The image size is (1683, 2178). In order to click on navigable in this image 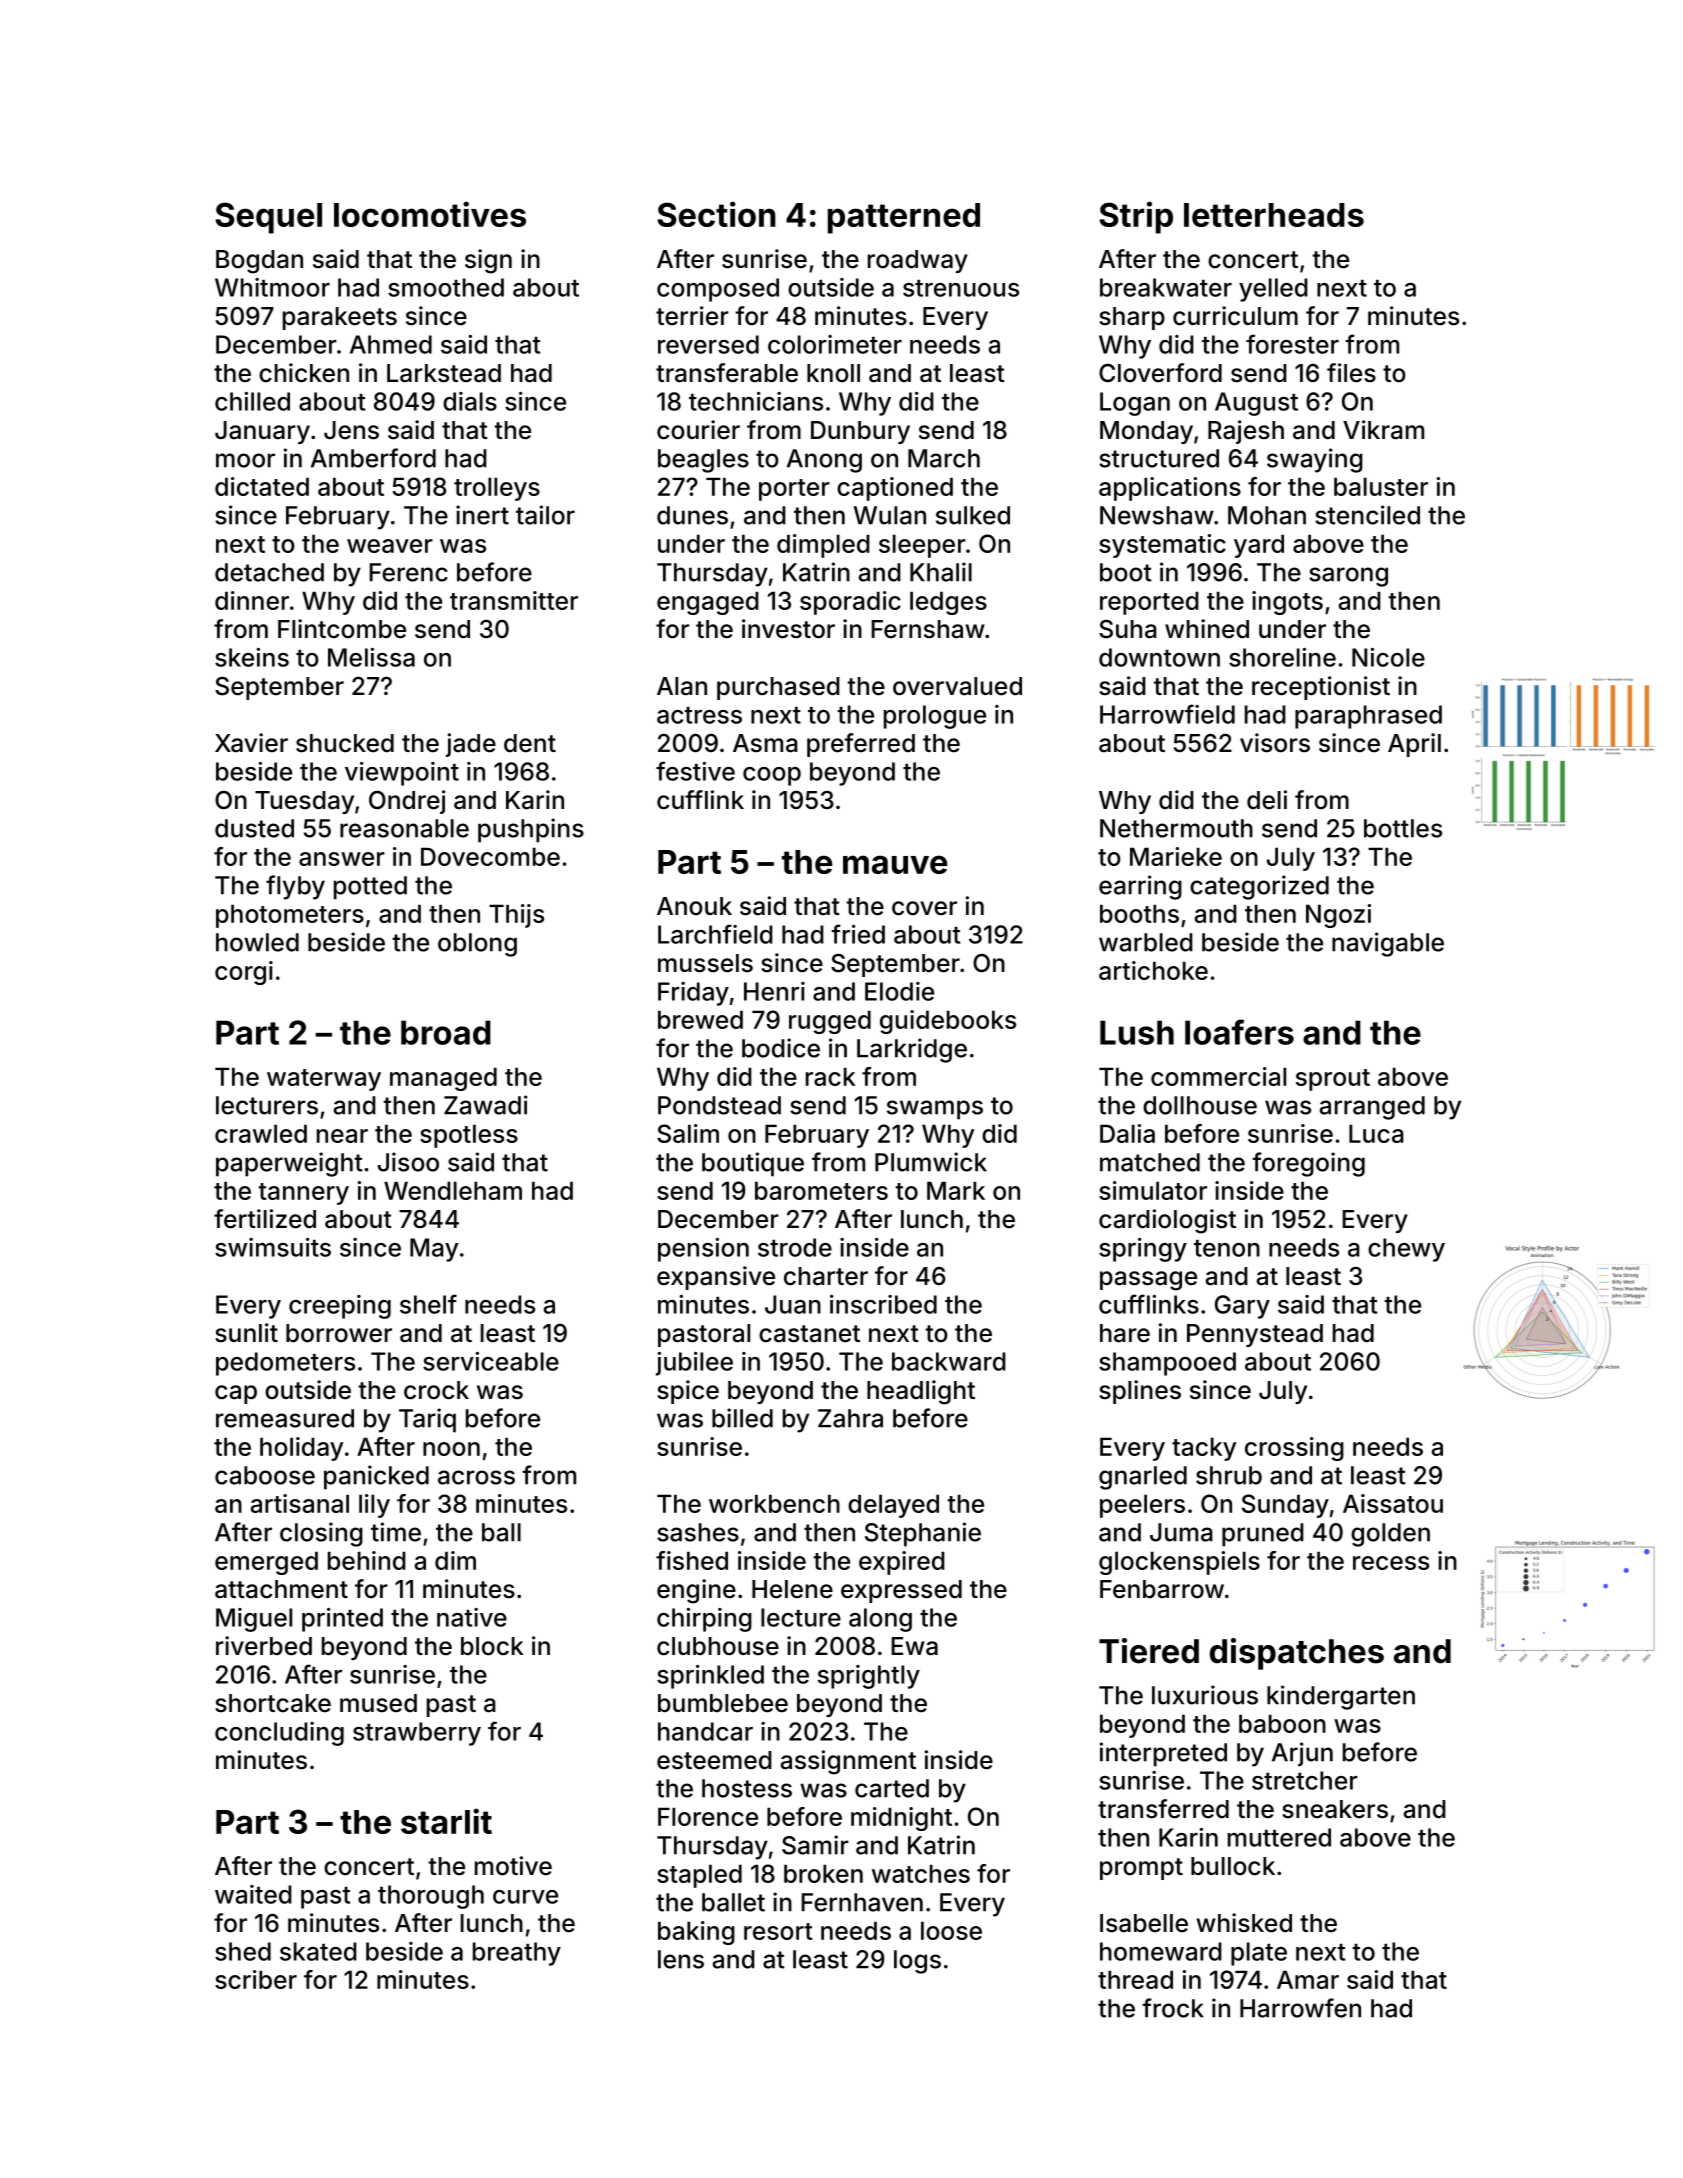, I will do `click(1388, 944)`.
